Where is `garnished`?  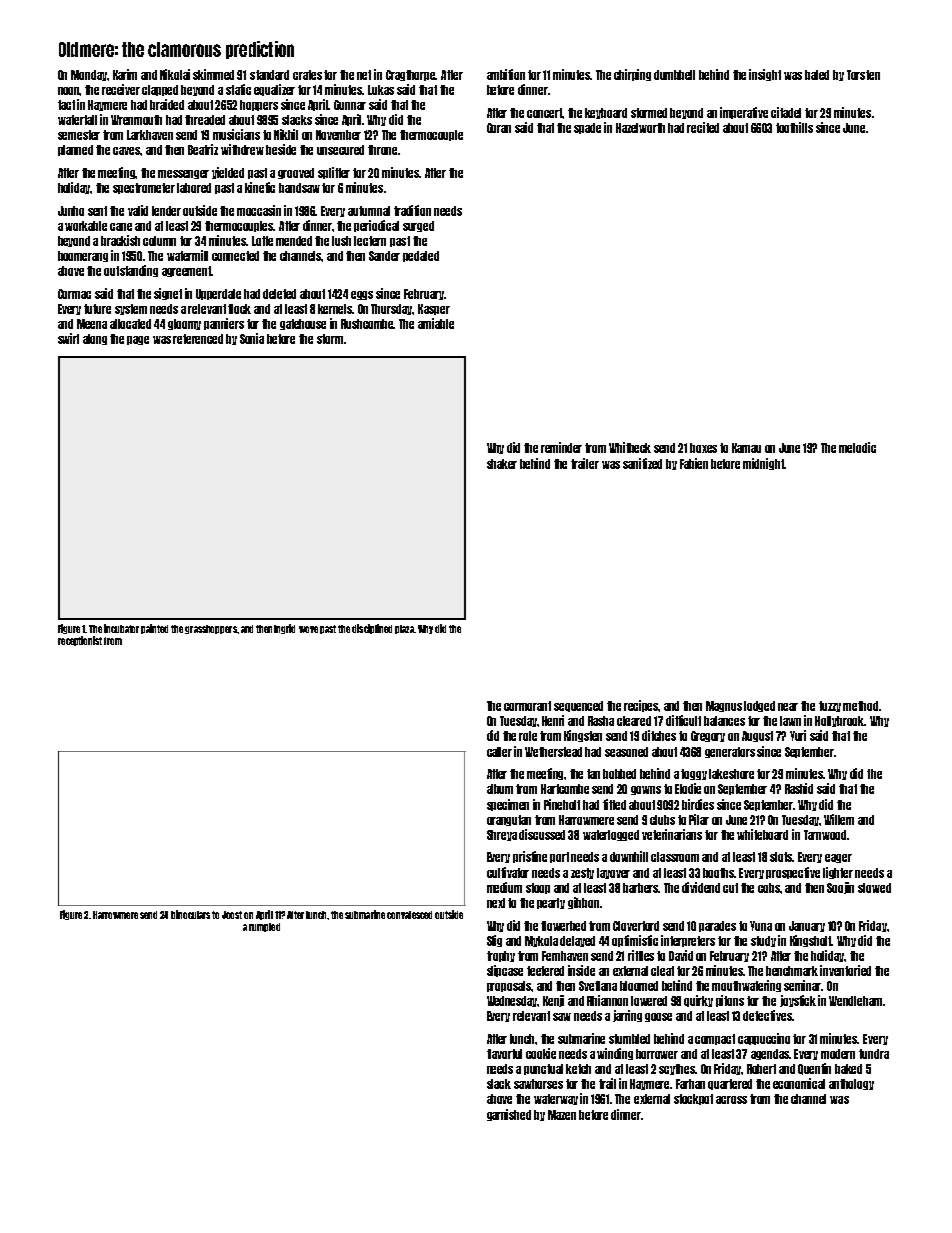 garnished is located at coordinates (509, 1115).
